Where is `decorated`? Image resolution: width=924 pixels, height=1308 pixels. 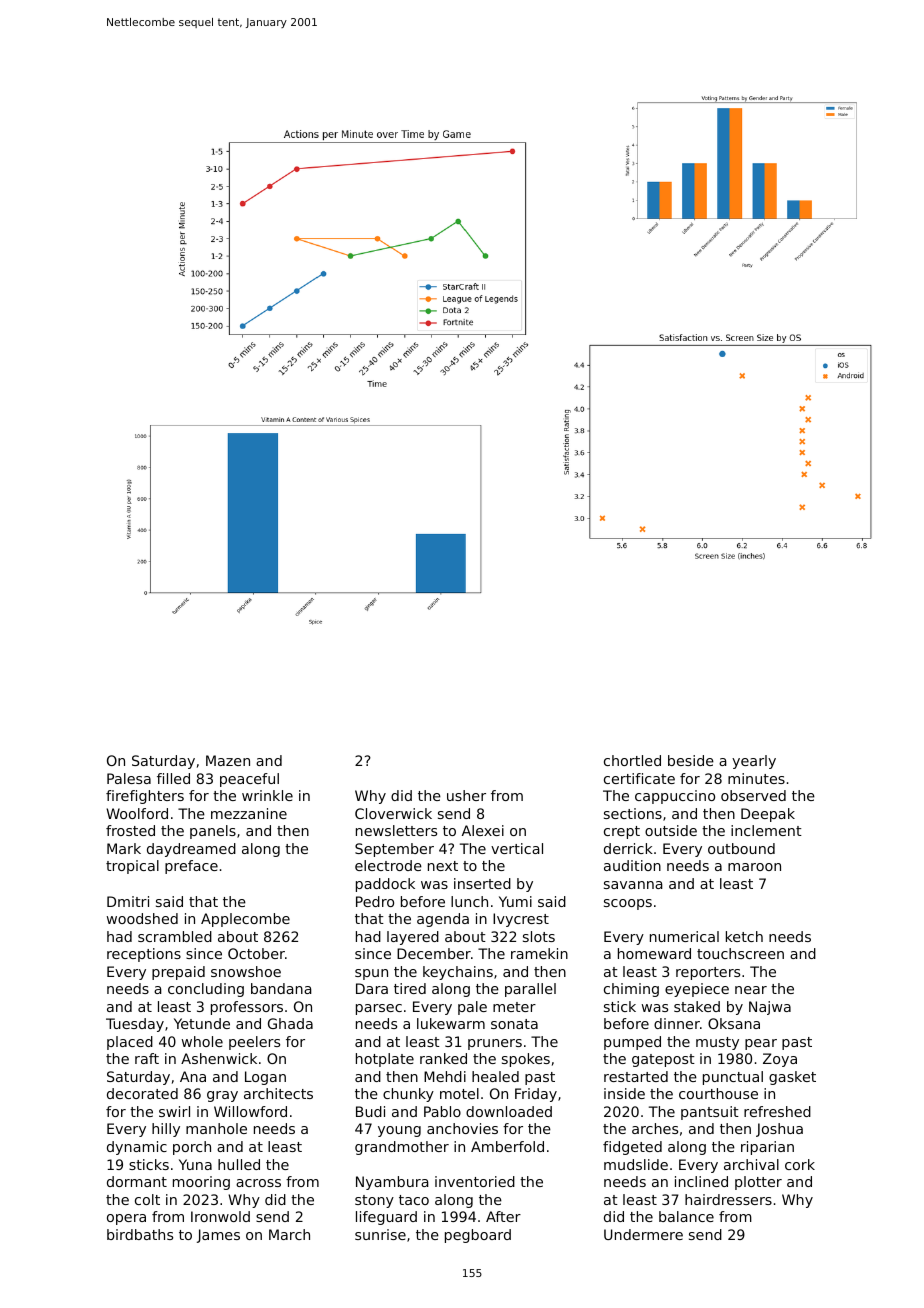
decorated is located at coordinates (142, 1093).
